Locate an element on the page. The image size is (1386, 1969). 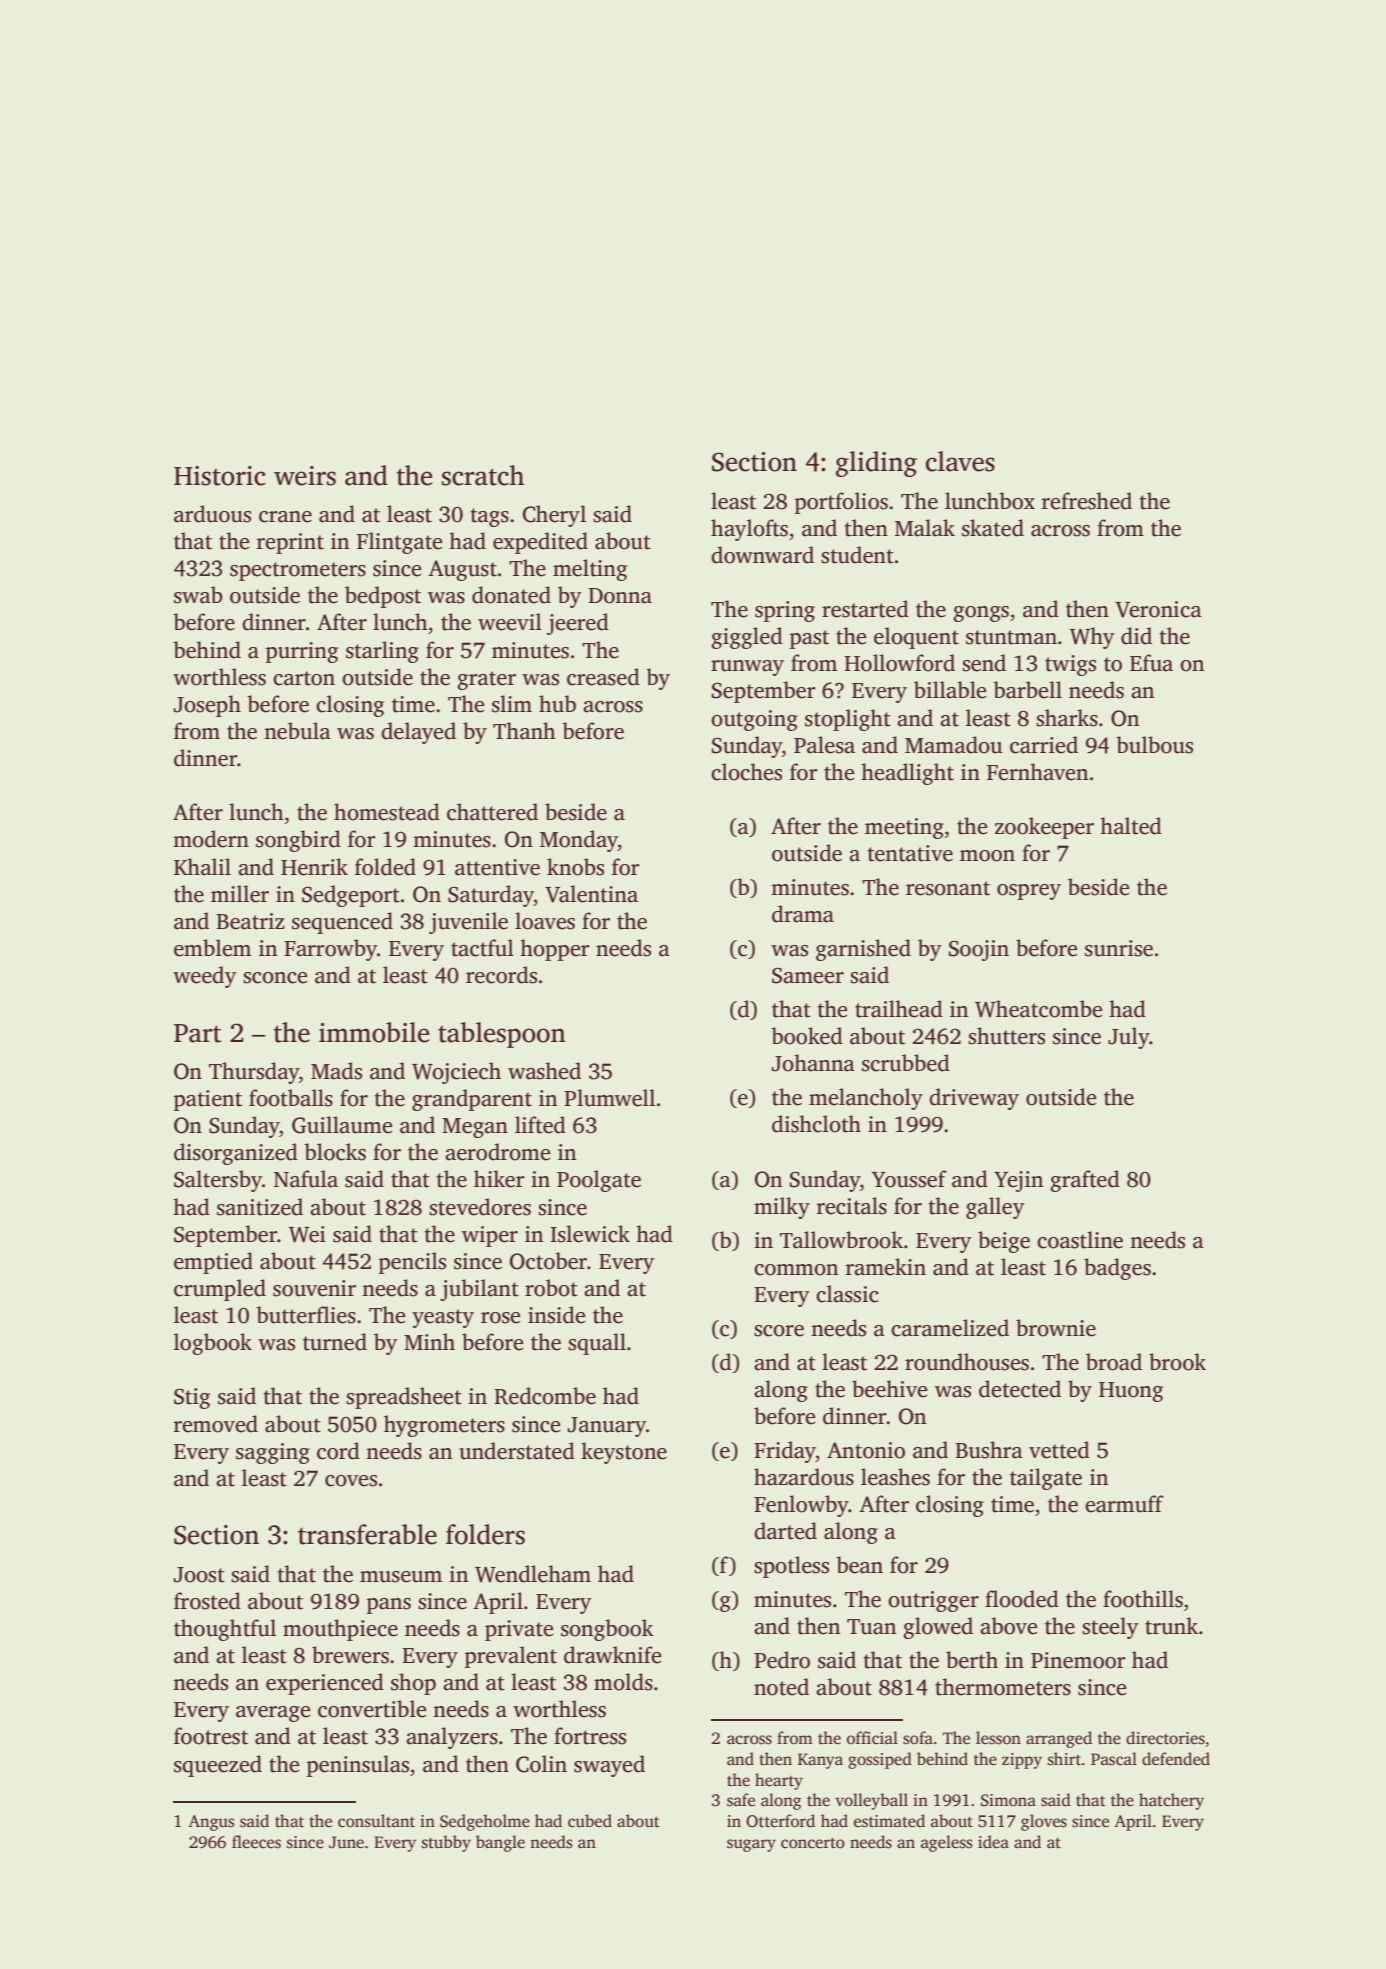
brownie is located at coordinates (1056, 1328).
